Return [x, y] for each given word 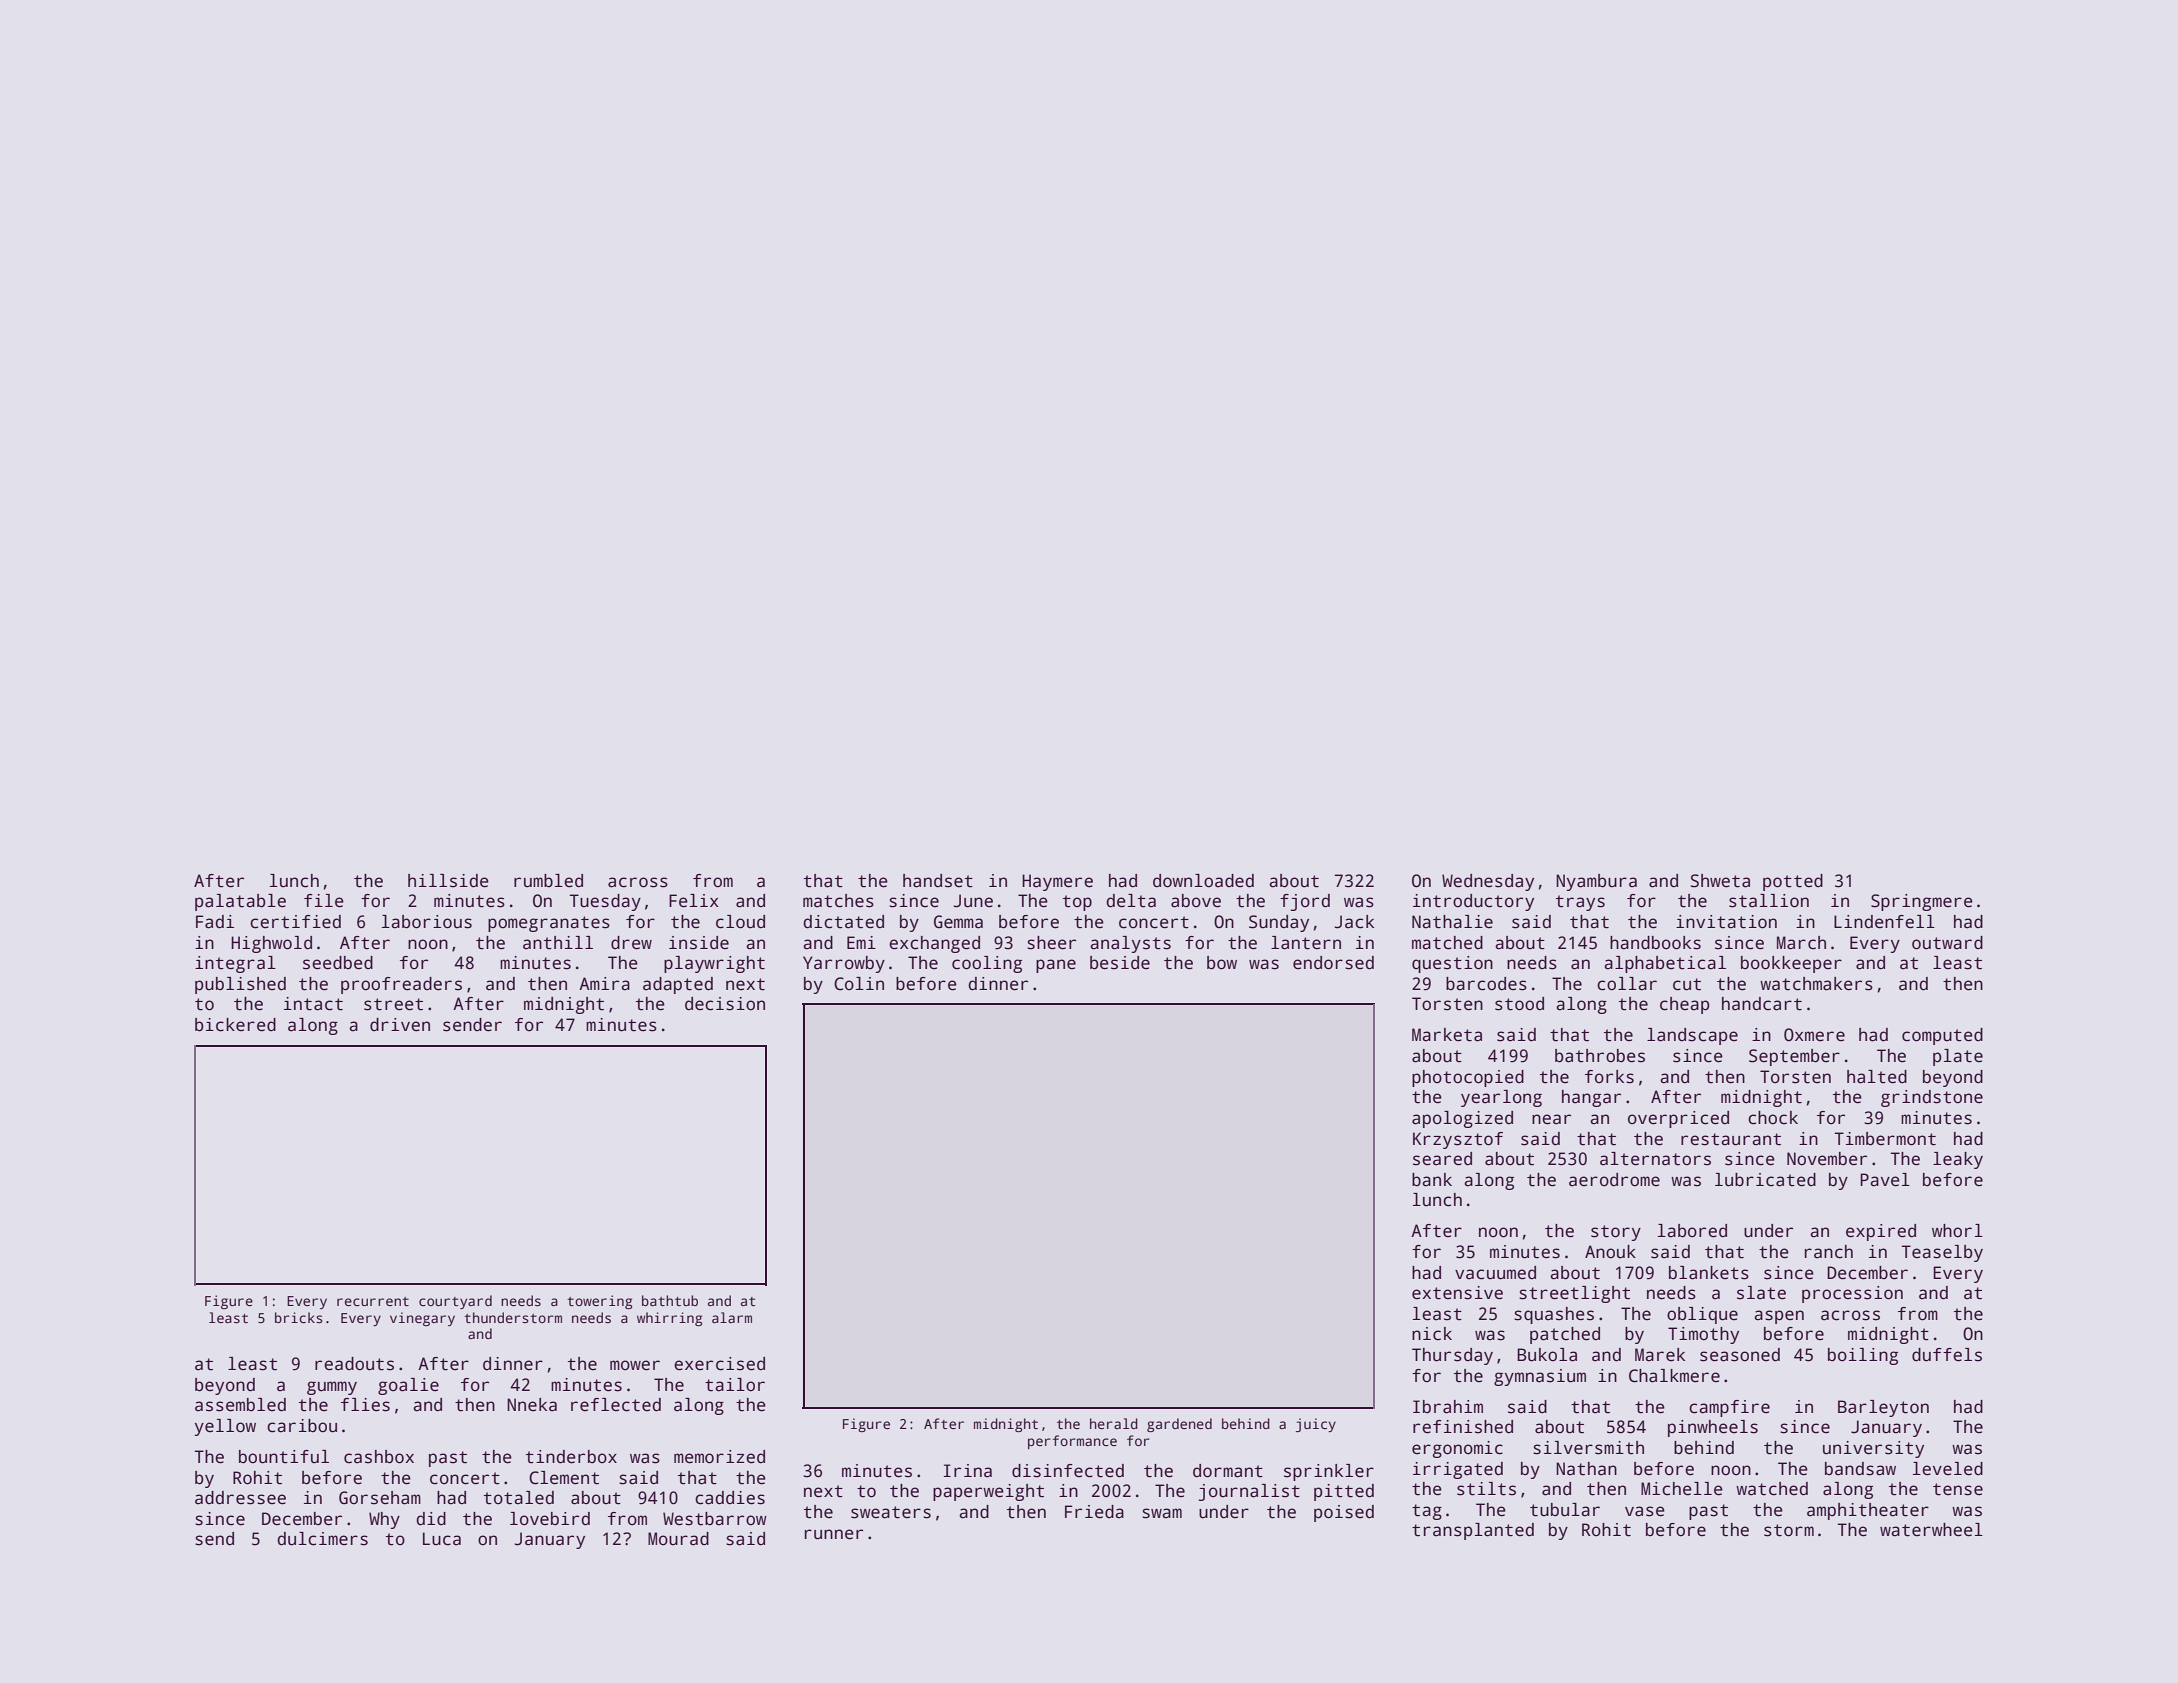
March [1801, 943]
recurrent [373, 1301]
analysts [1130, 944]
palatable [240, 902]
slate [1761, 1293]
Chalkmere [1674, 1376]
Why [384, 1520]
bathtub [670, 1300]
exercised [719, 1364]
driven [400, 1025]
